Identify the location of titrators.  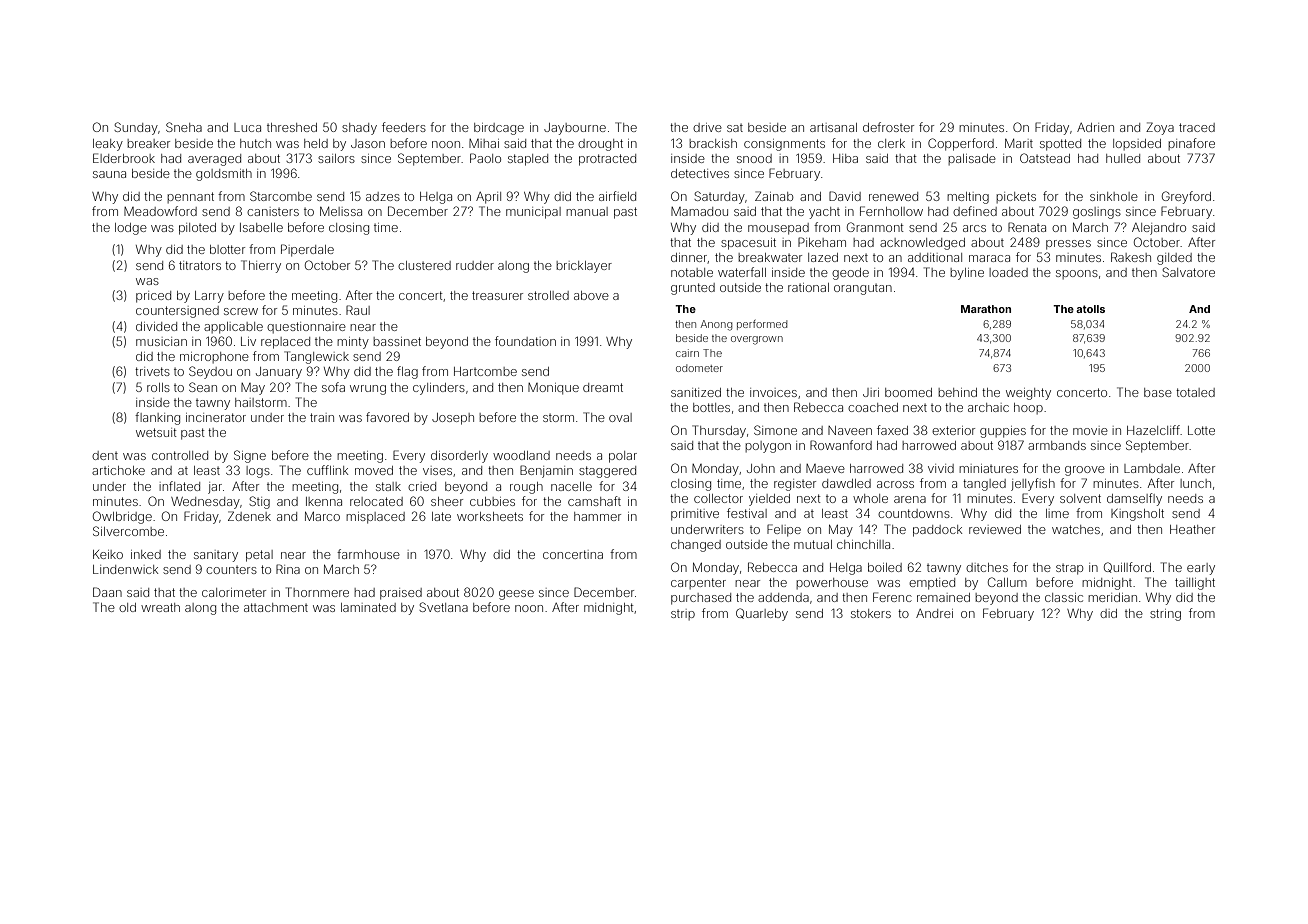
(200, 265).
